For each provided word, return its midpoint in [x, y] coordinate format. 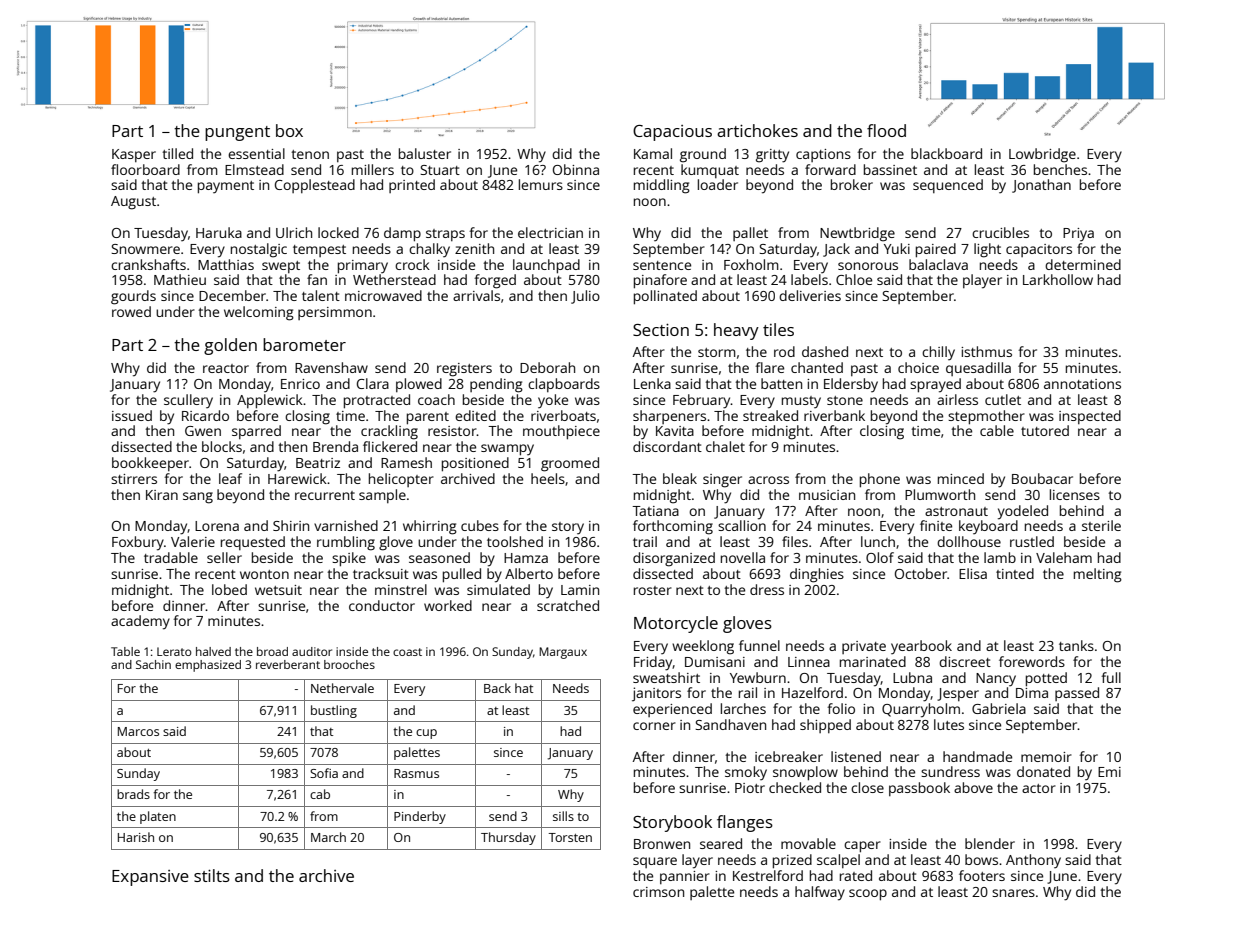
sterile [1101, 525]
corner [654, 726]
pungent [237, 133]
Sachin [153, 664]
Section [661, 329]
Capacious [672, 133]
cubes [480, 525]
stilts [212, 875]
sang [198, 498]
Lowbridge [1042, 155]
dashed [825, 351]
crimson [658, 892]
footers [982, 875]
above [973, 787]
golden [230, 346]
